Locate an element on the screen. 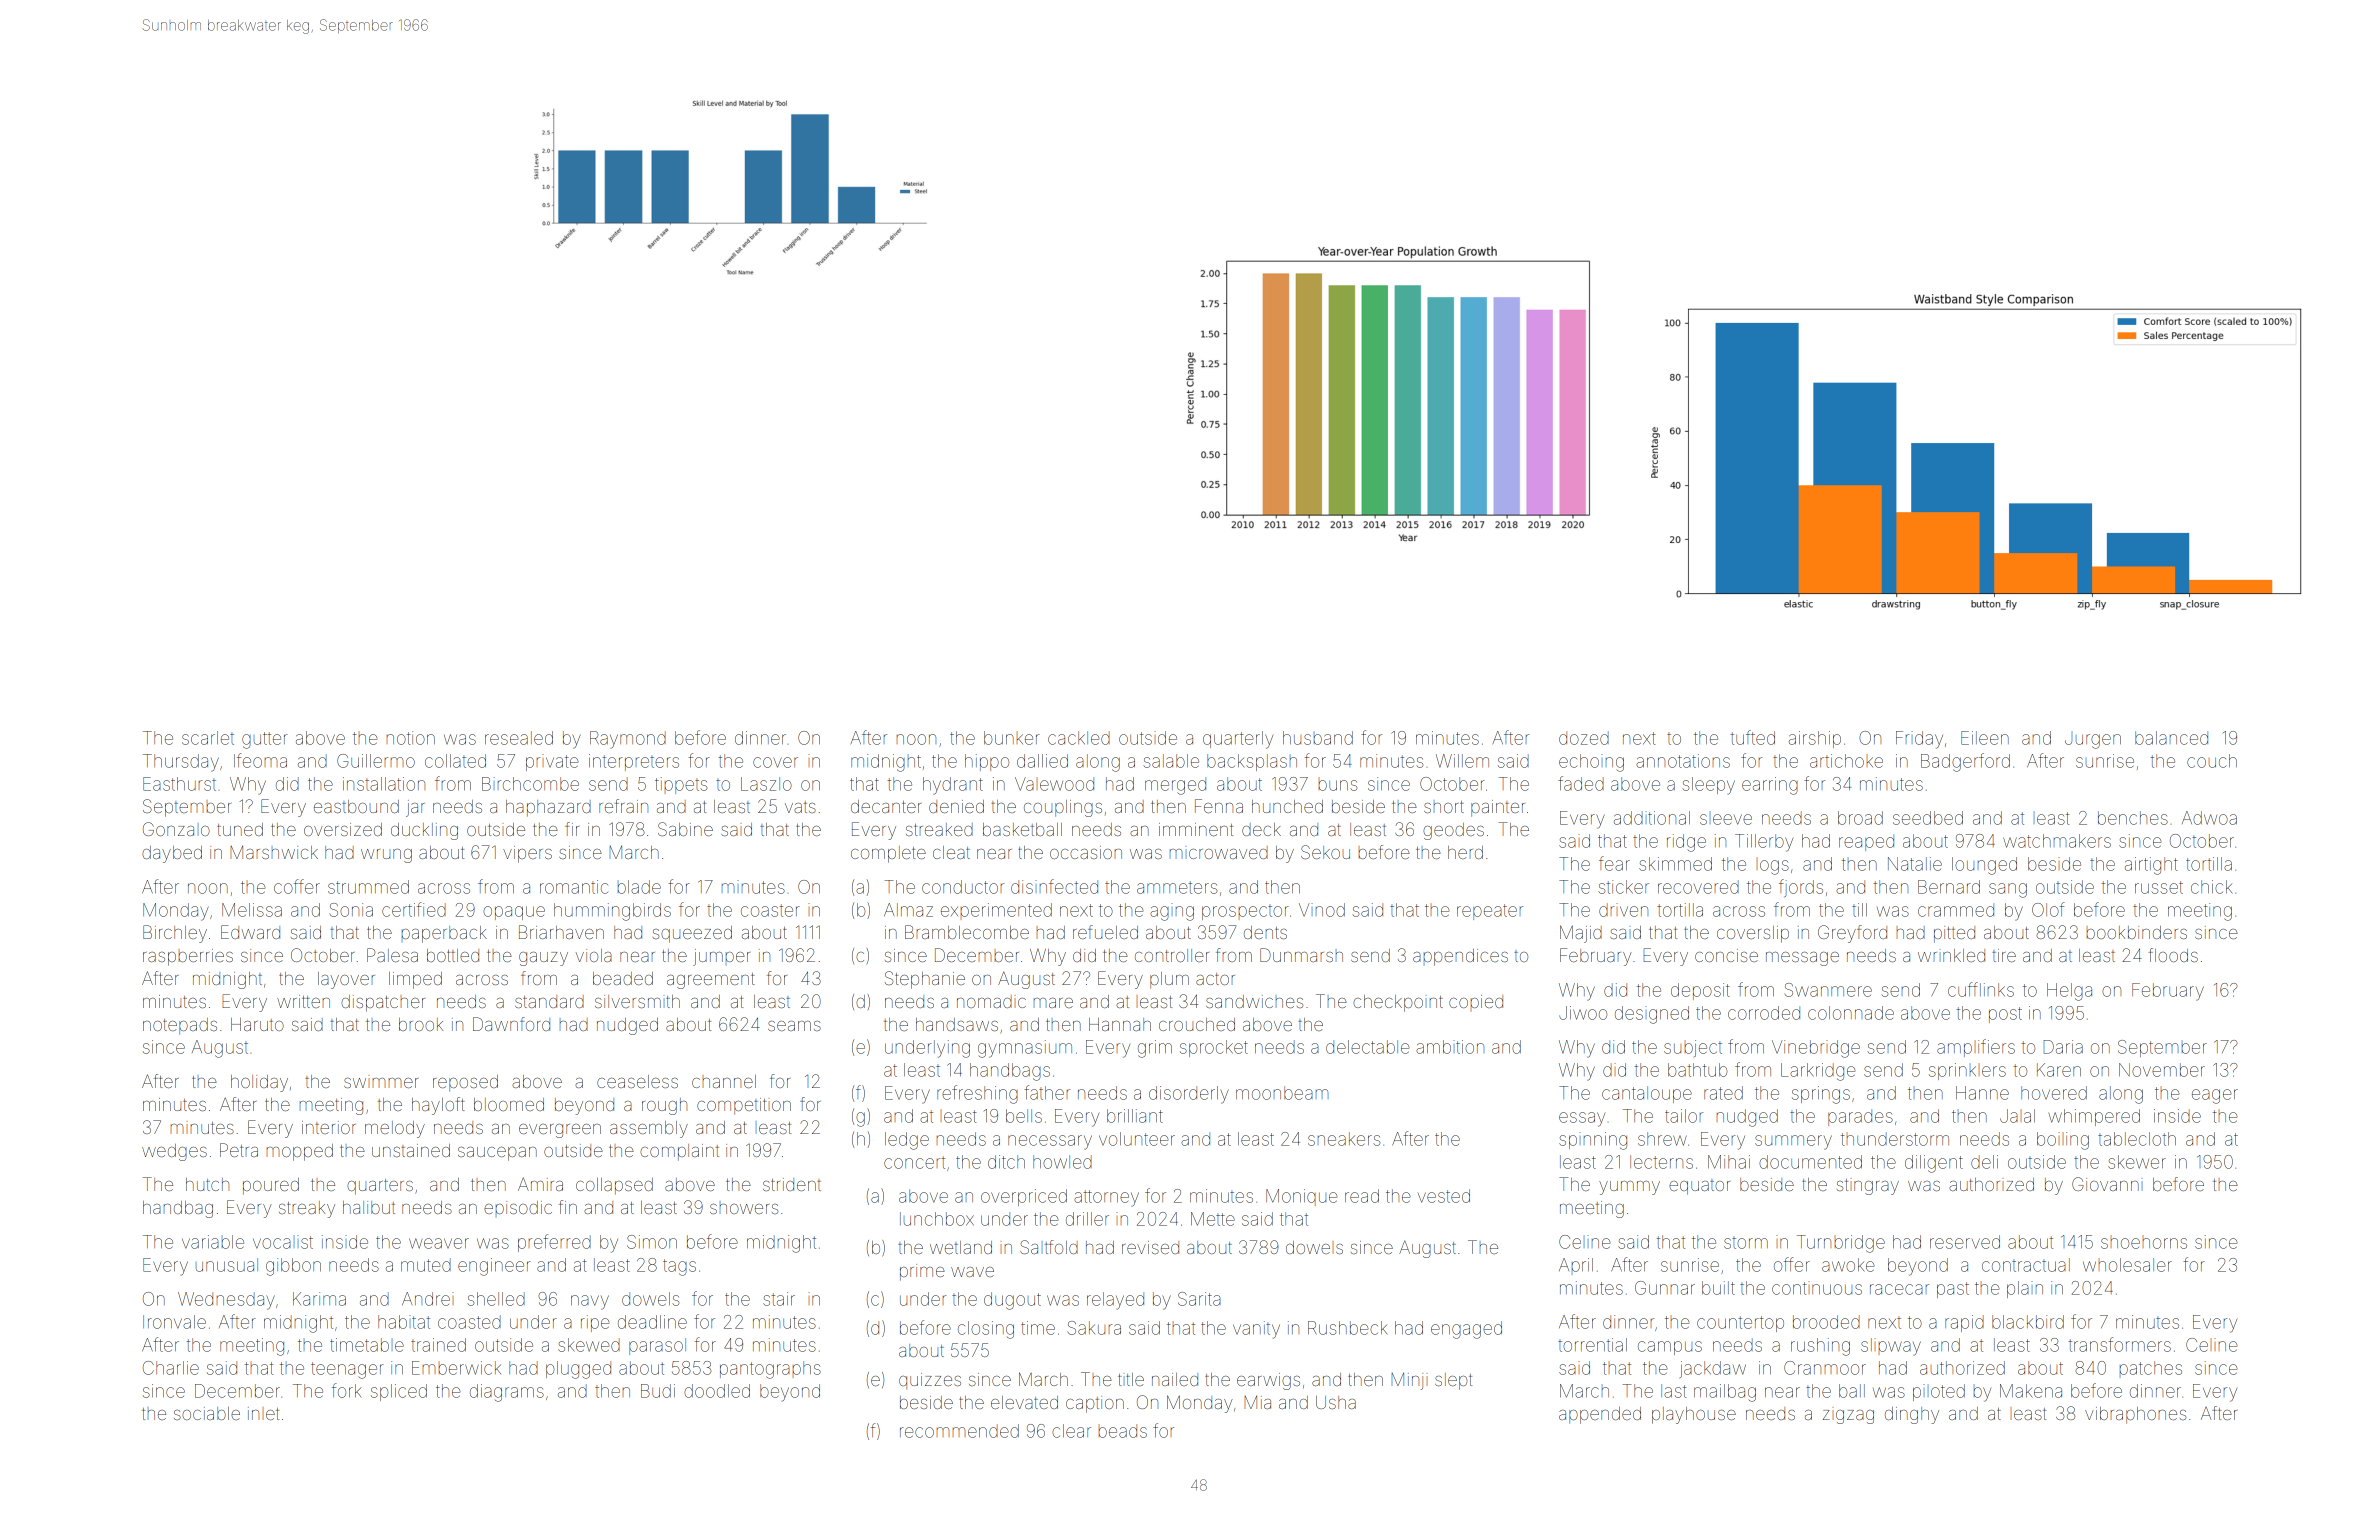 The height and width of the screenshot is (1540, 2380). recommended is located at coordinates (959, 1431).
